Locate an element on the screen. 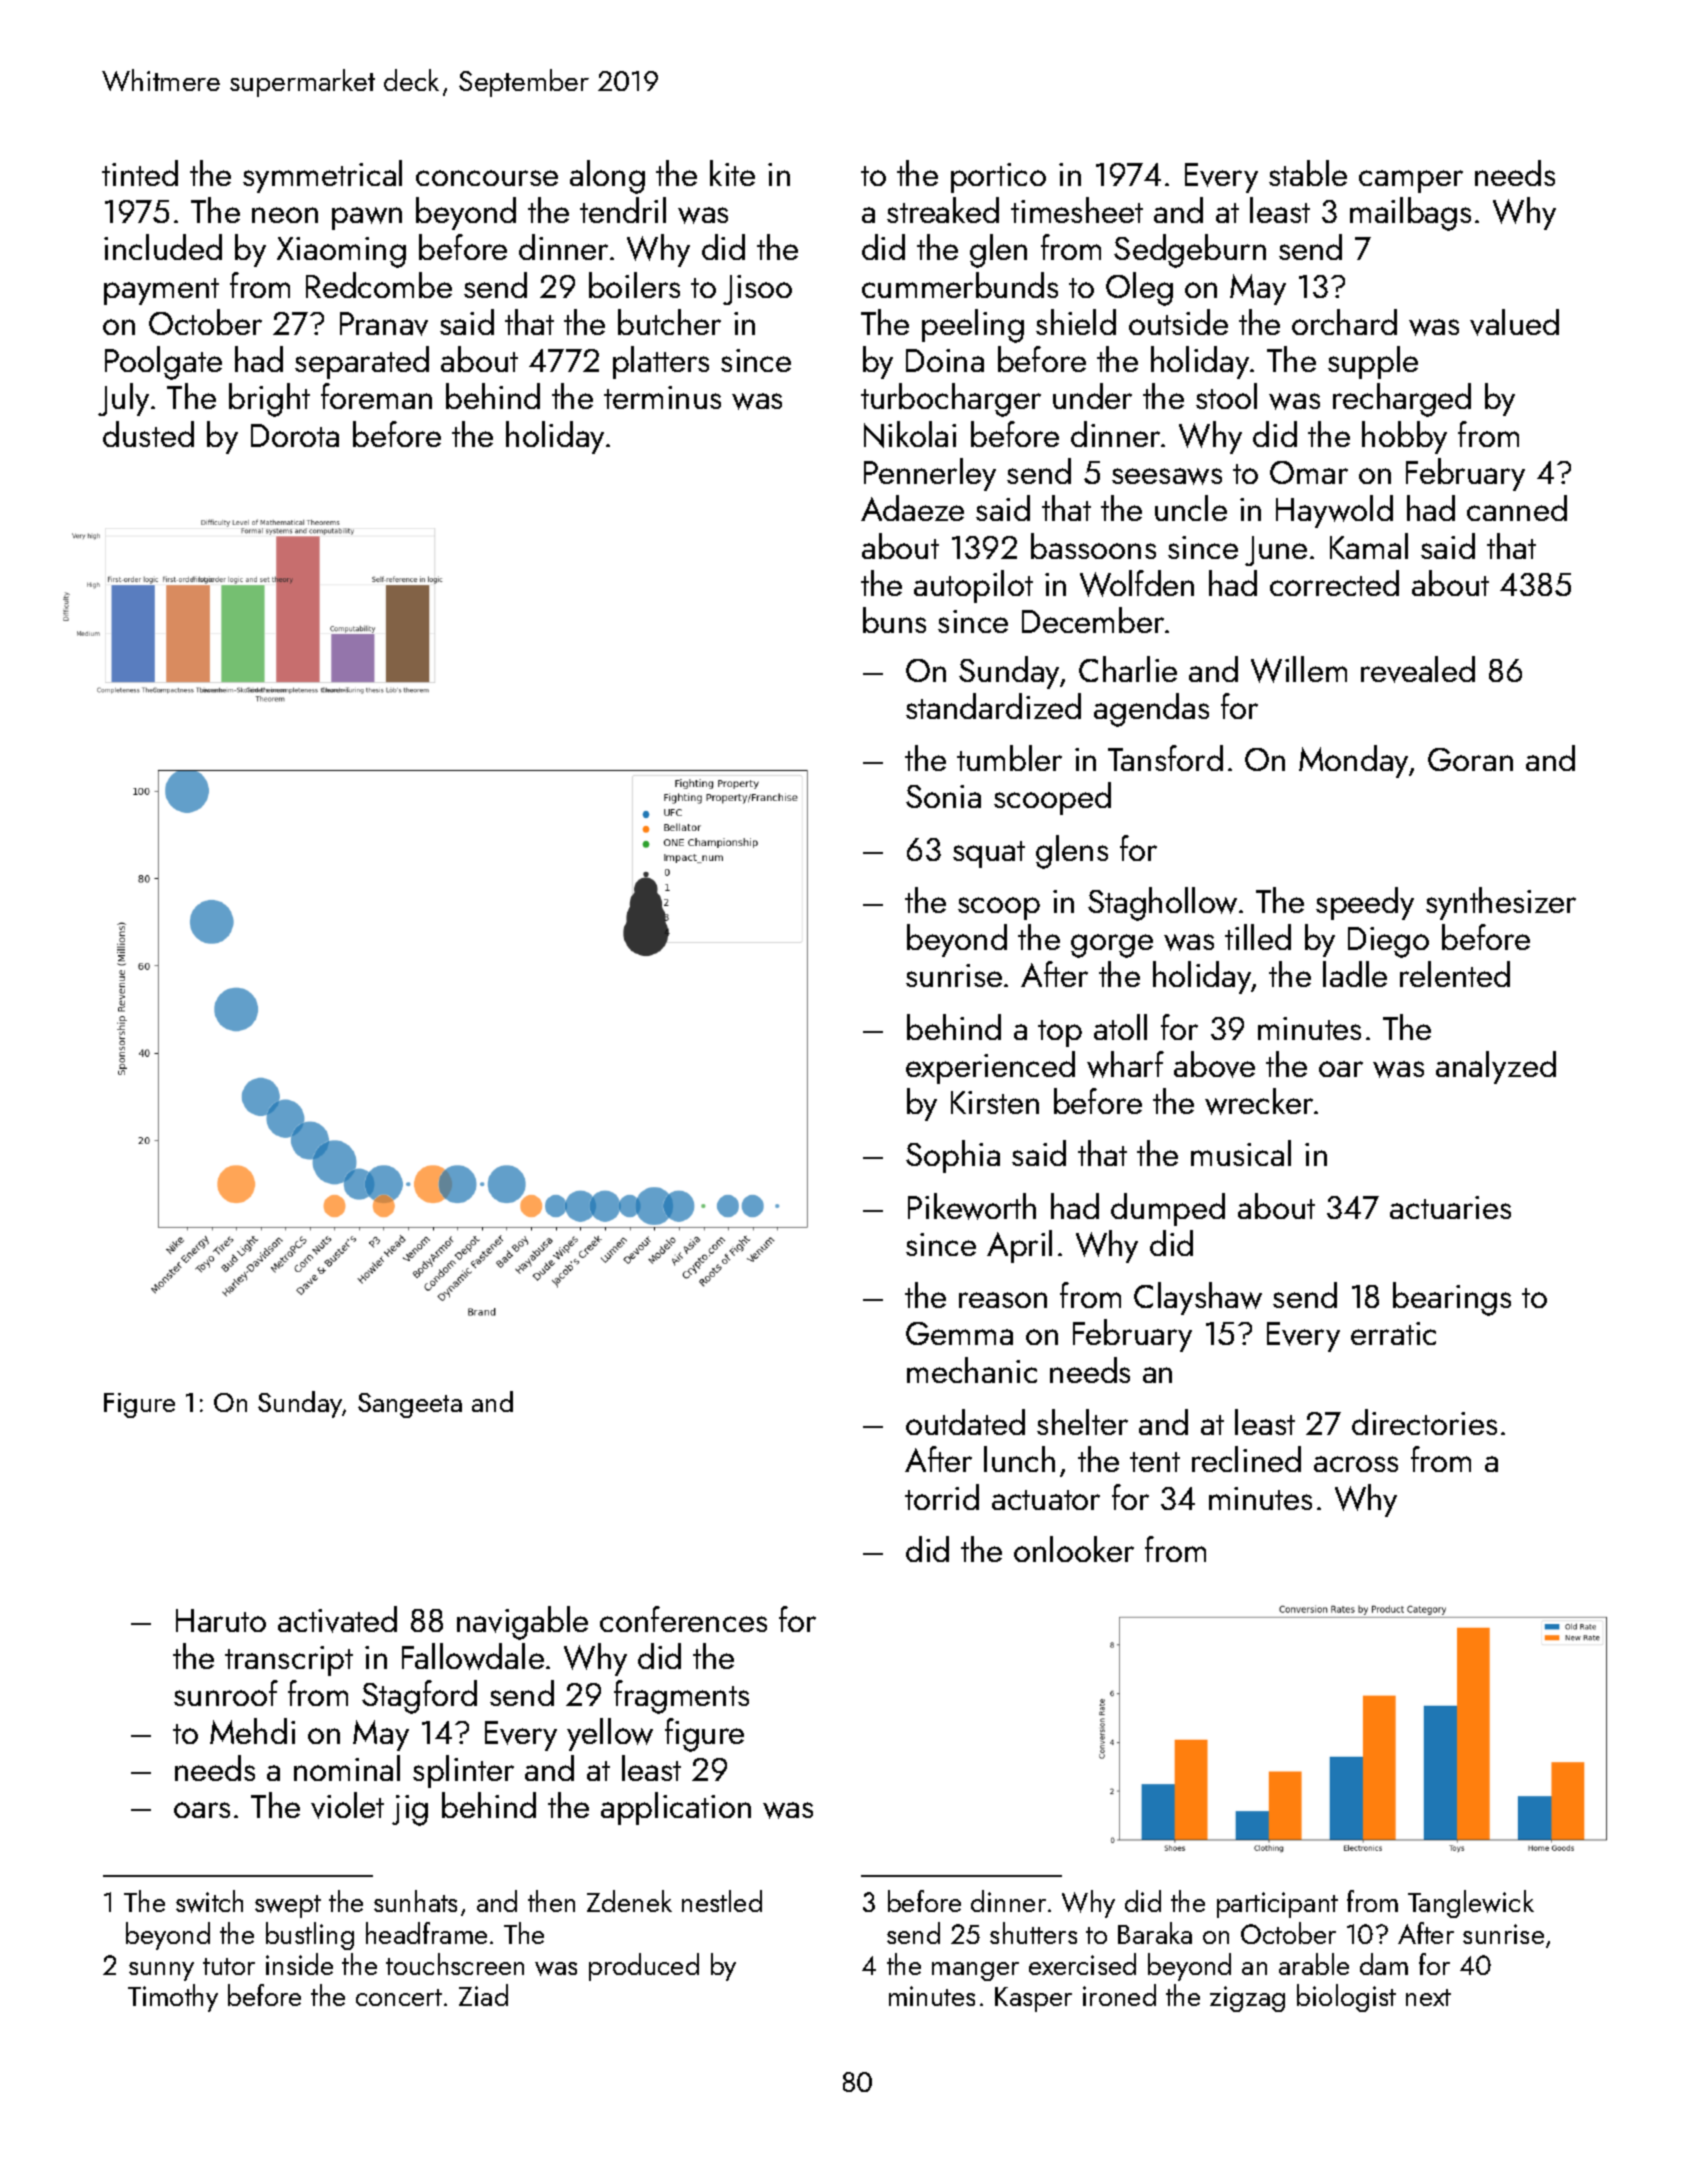 The width and height of the screenshot is (1683, 2178). swept is located at coordinates (288, 1906).
